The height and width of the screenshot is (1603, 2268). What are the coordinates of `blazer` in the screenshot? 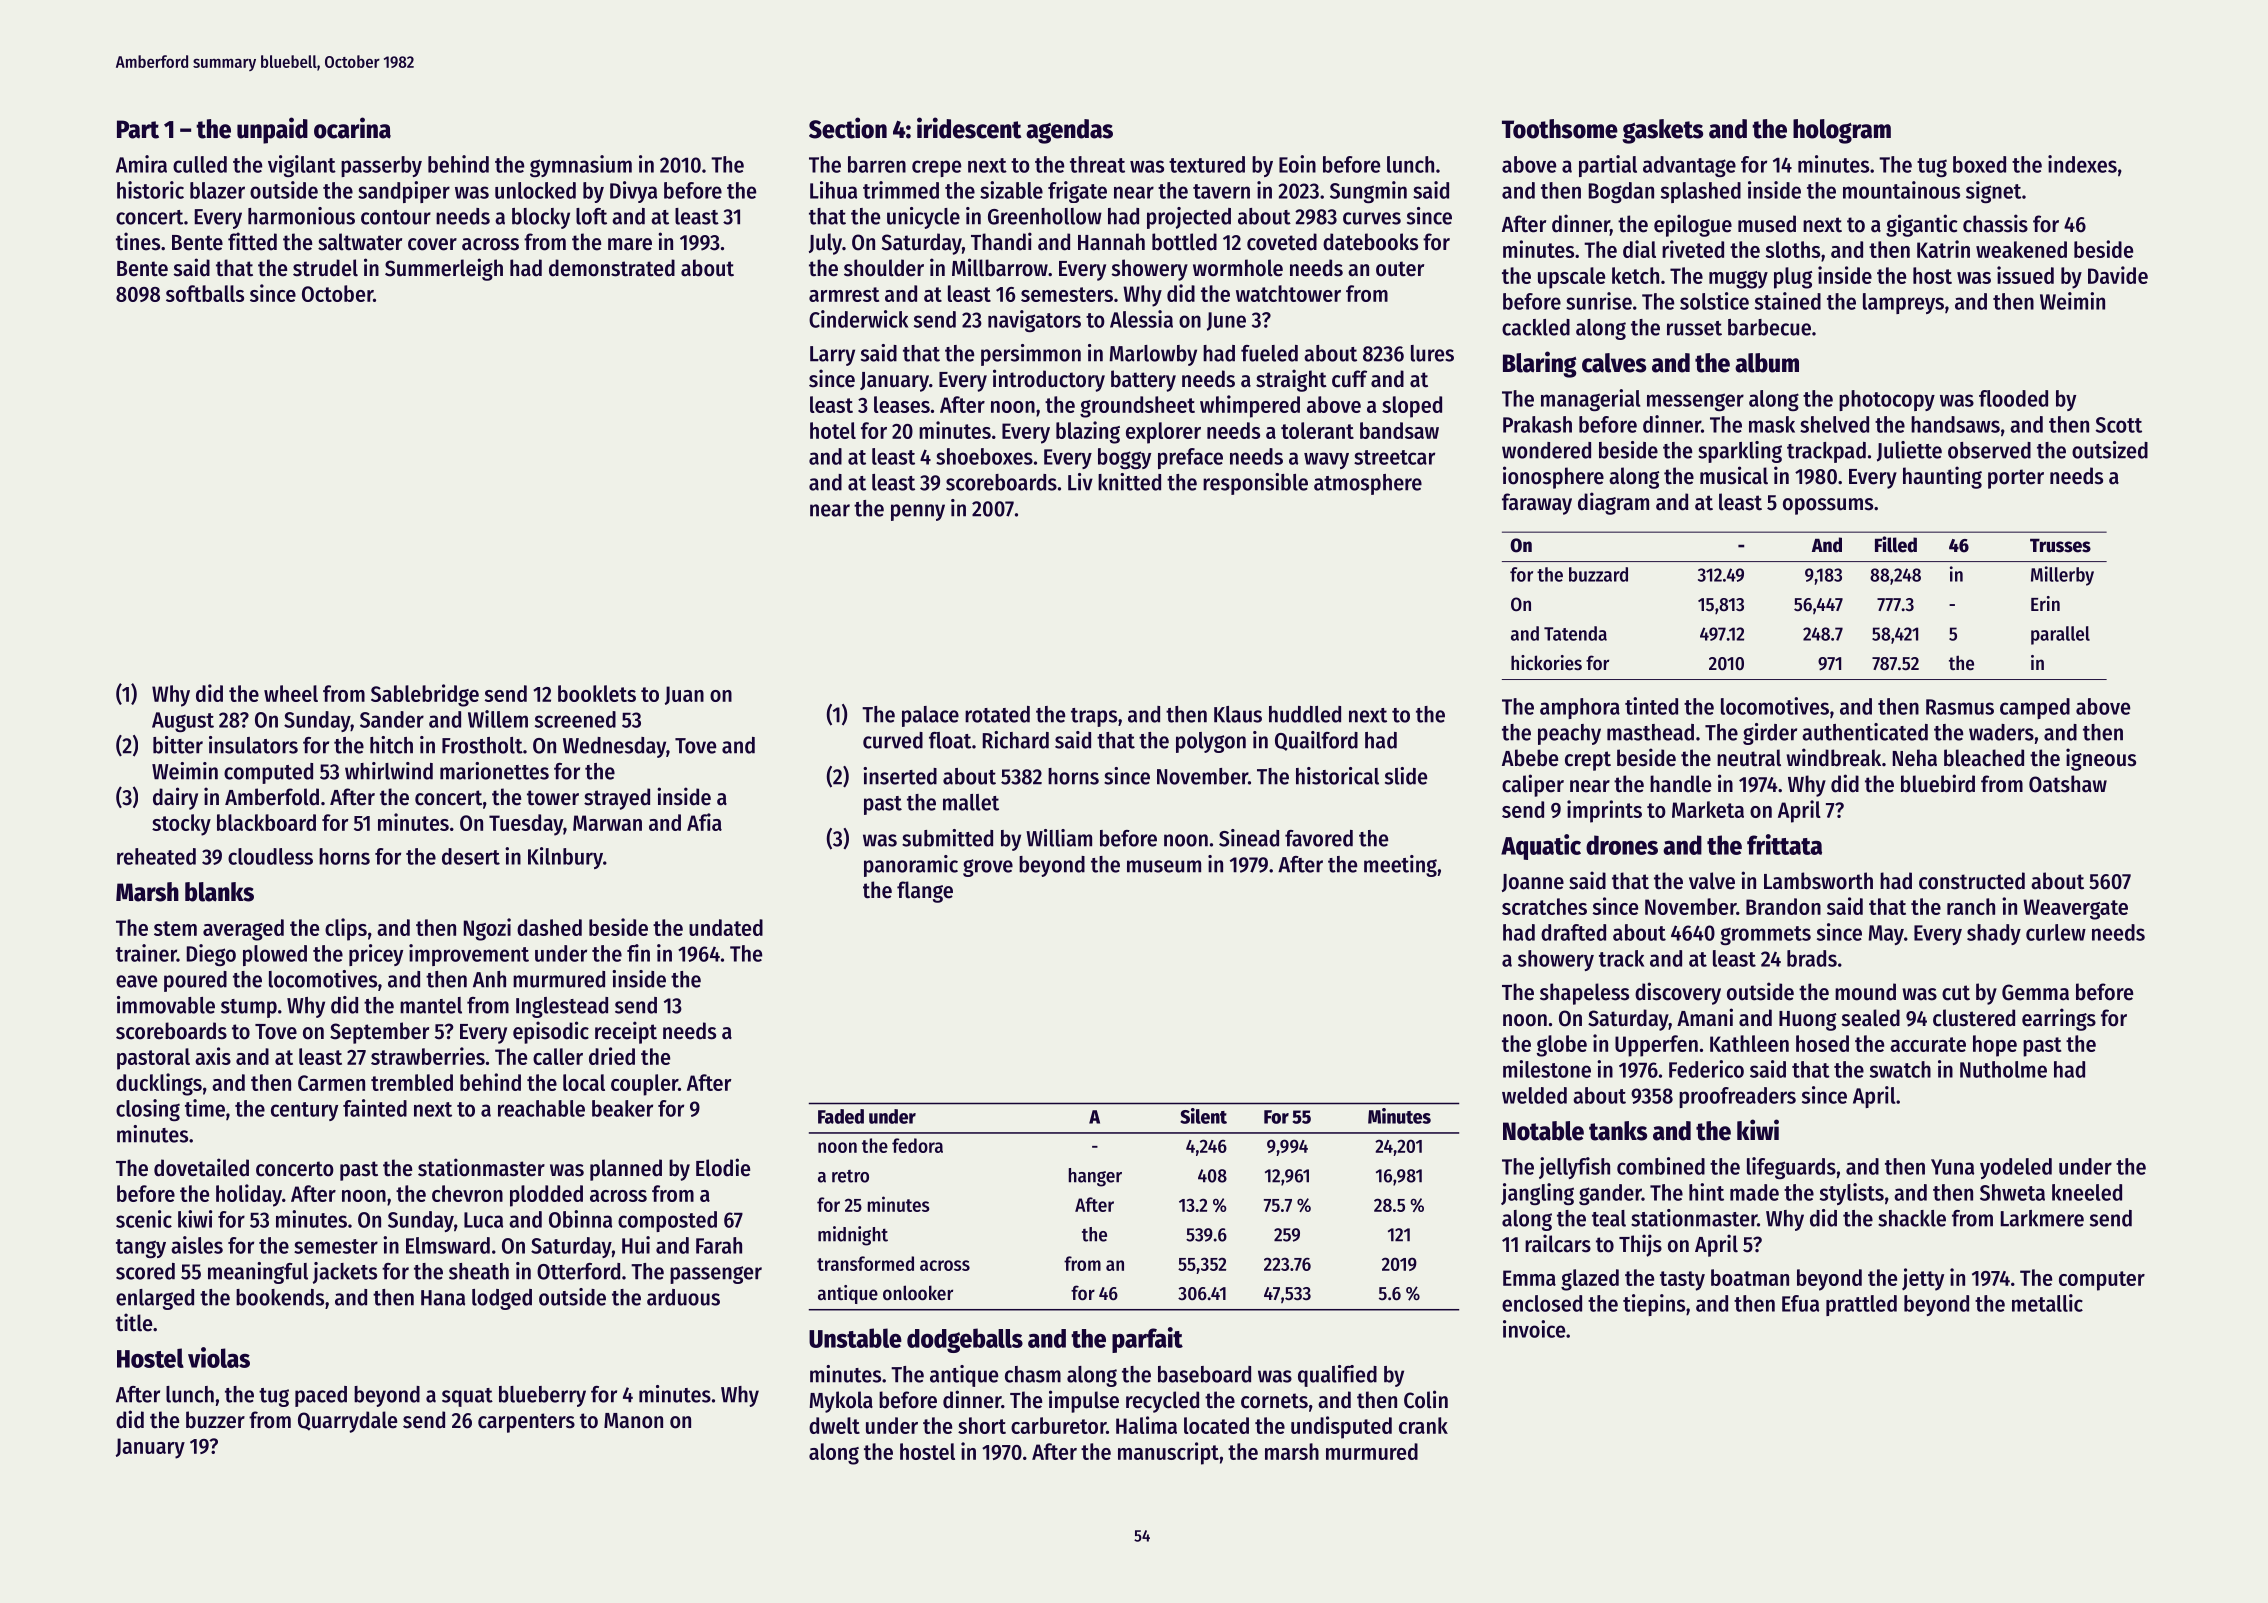 It's located at (217, 190).
